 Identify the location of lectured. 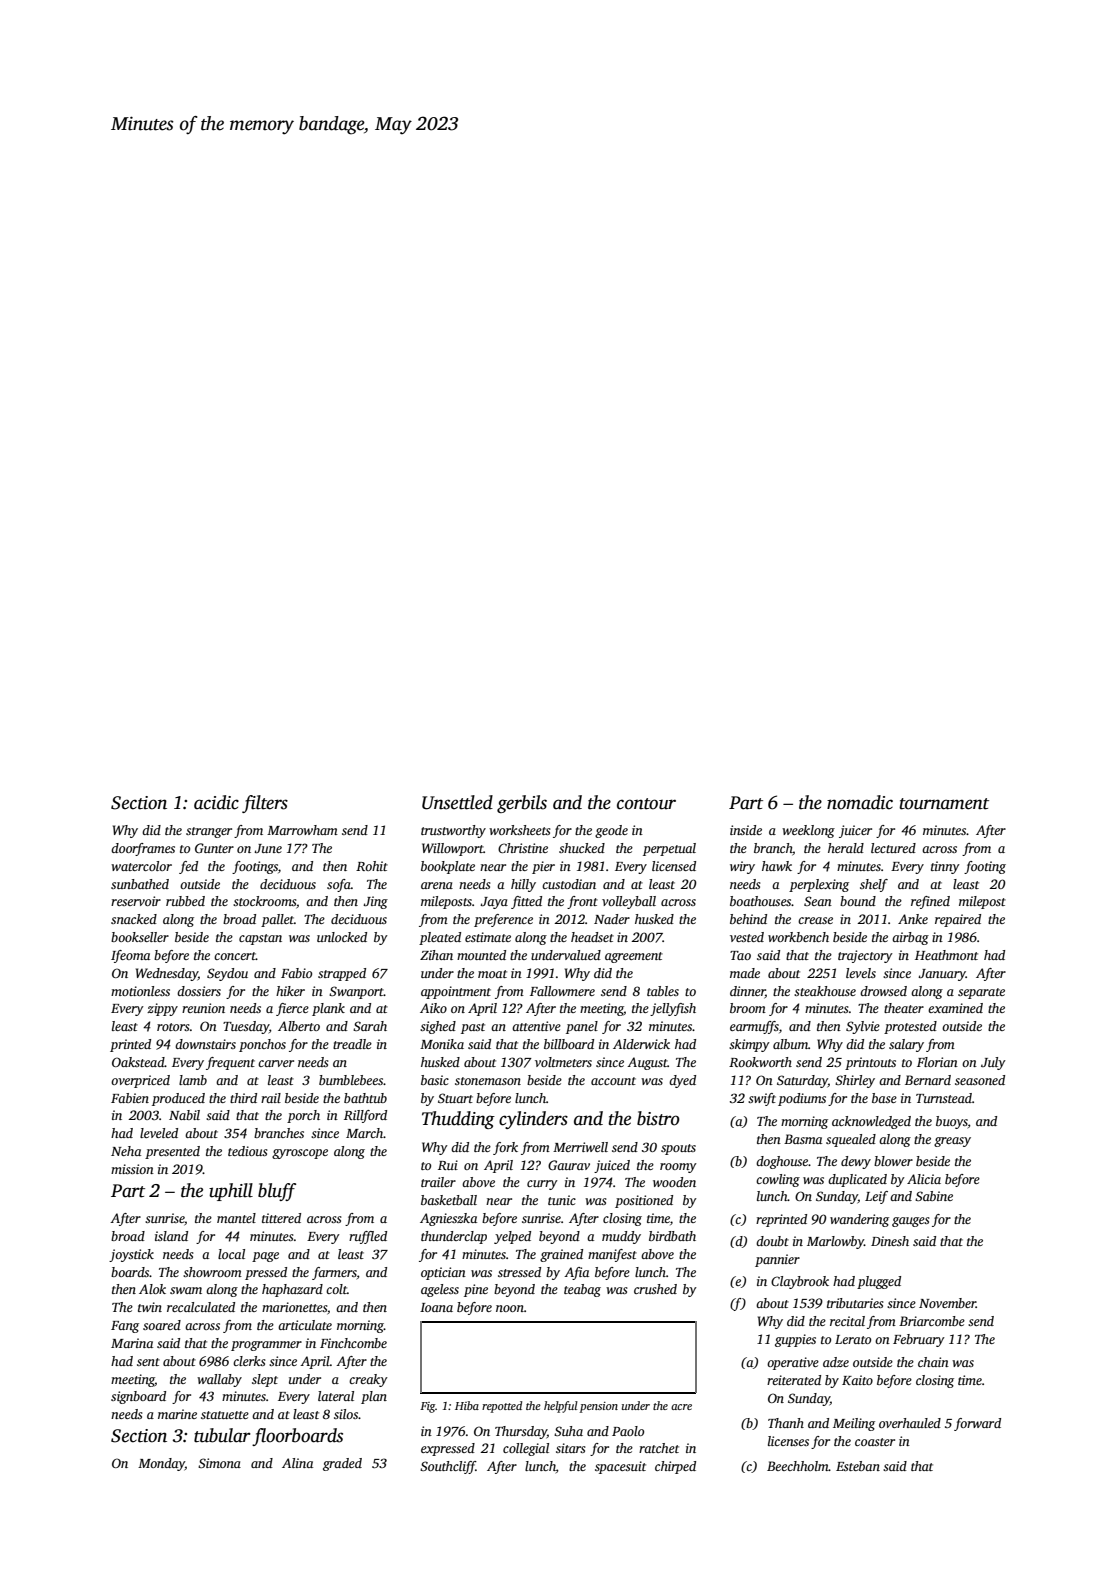
(893, 848).
